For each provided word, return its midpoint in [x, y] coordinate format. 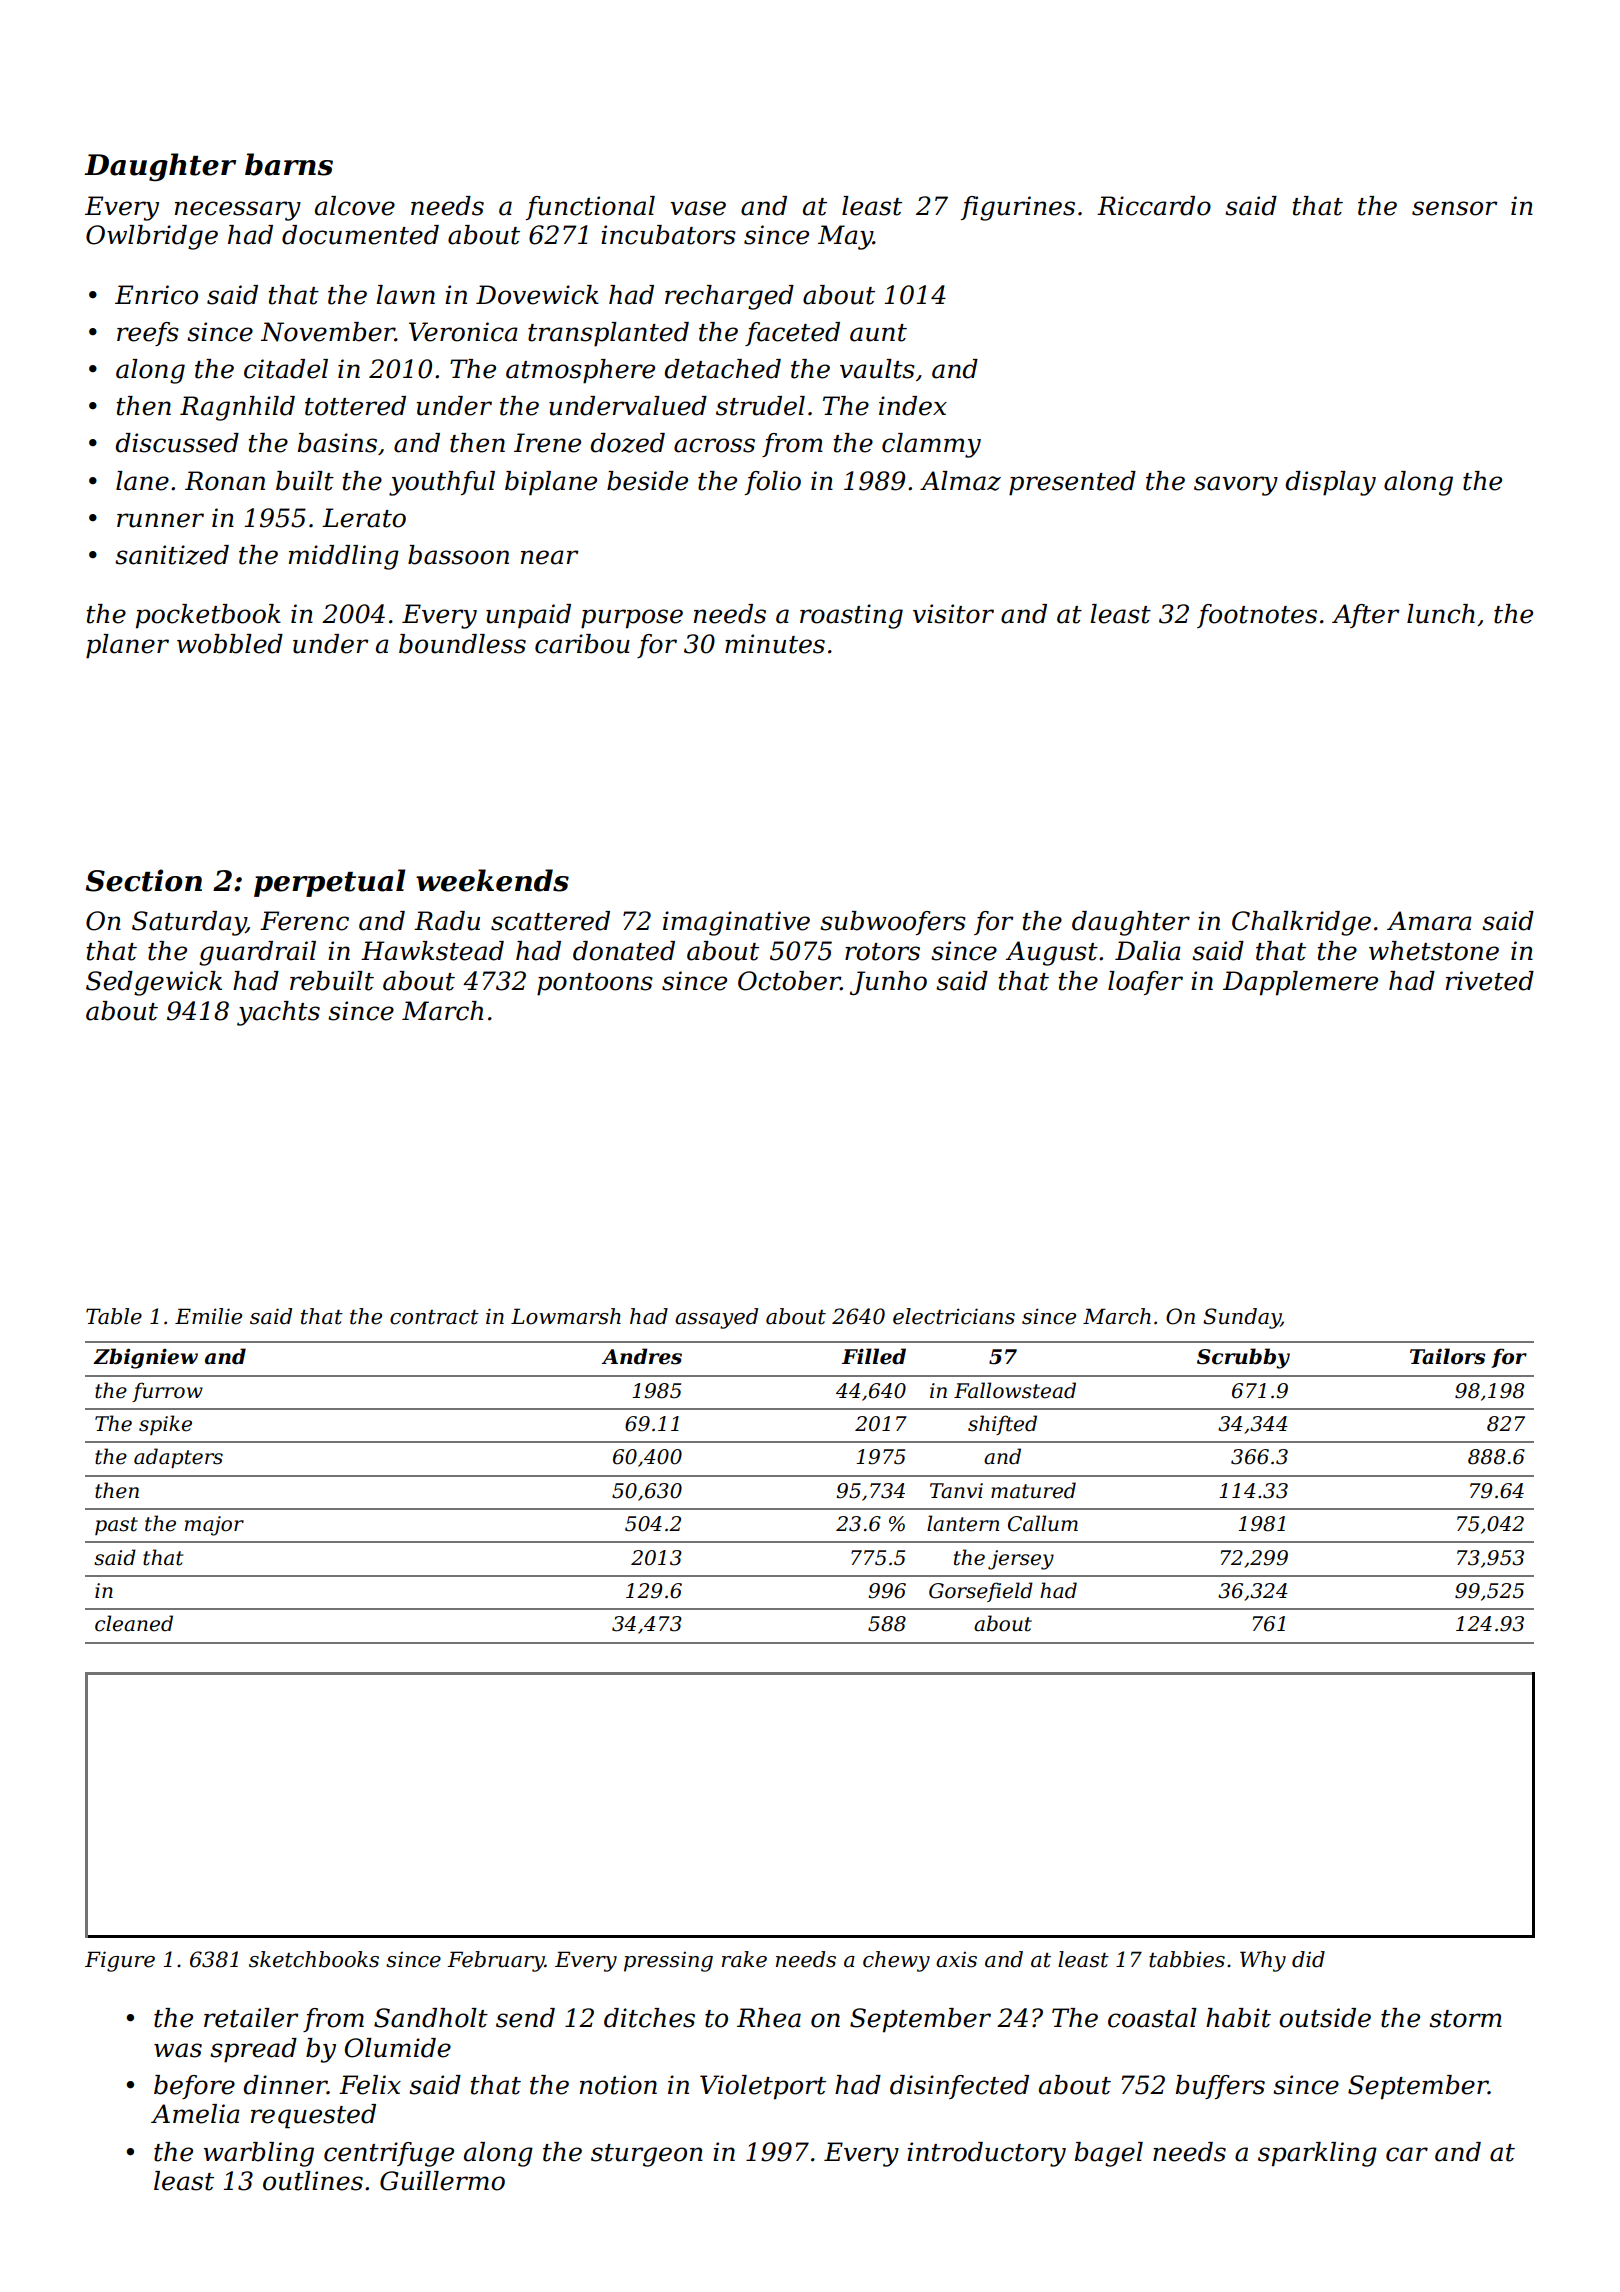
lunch [1441, 614]
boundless [462, 644]
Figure [120, 1961]
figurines [1018, 208]
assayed [716, 1318]
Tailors [1447, 1356]
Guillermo [442, 2181]
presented [1072, 483]
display [1330, 483]
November [328, 332]
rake [744, 1959]
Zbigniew [145, 1358]
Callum [1043, 1523]
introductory [986, 2154]
